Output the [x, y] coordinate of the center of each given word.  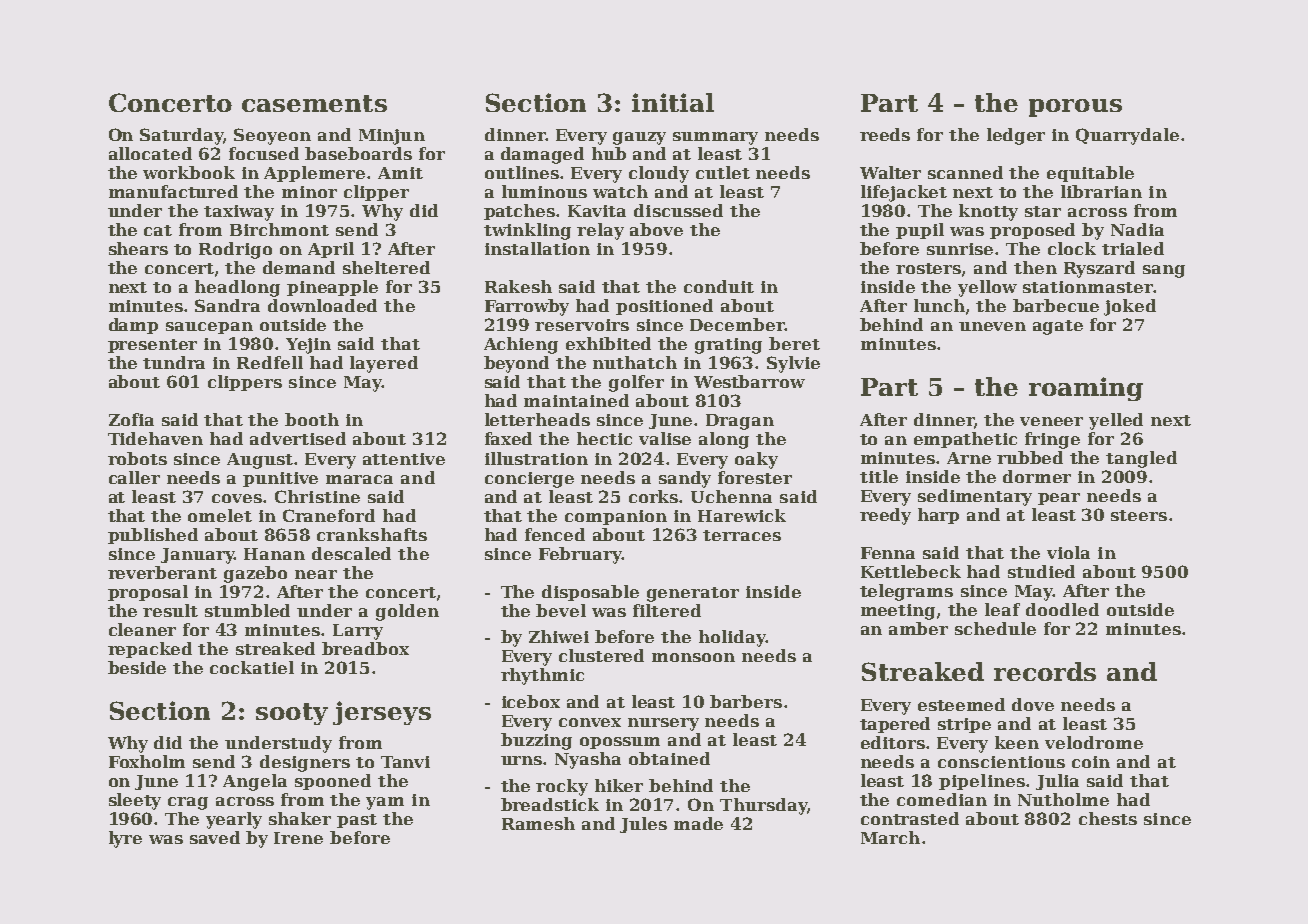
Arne [969, 458]
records [1045, 671]
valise [665, 438]
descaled [351, 553]
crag [188, 803]
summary [715, 138]
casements [314, 103]
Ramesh [538, 823]
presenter [152, 346]
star [1043, 211]
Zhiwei [559, 636]
